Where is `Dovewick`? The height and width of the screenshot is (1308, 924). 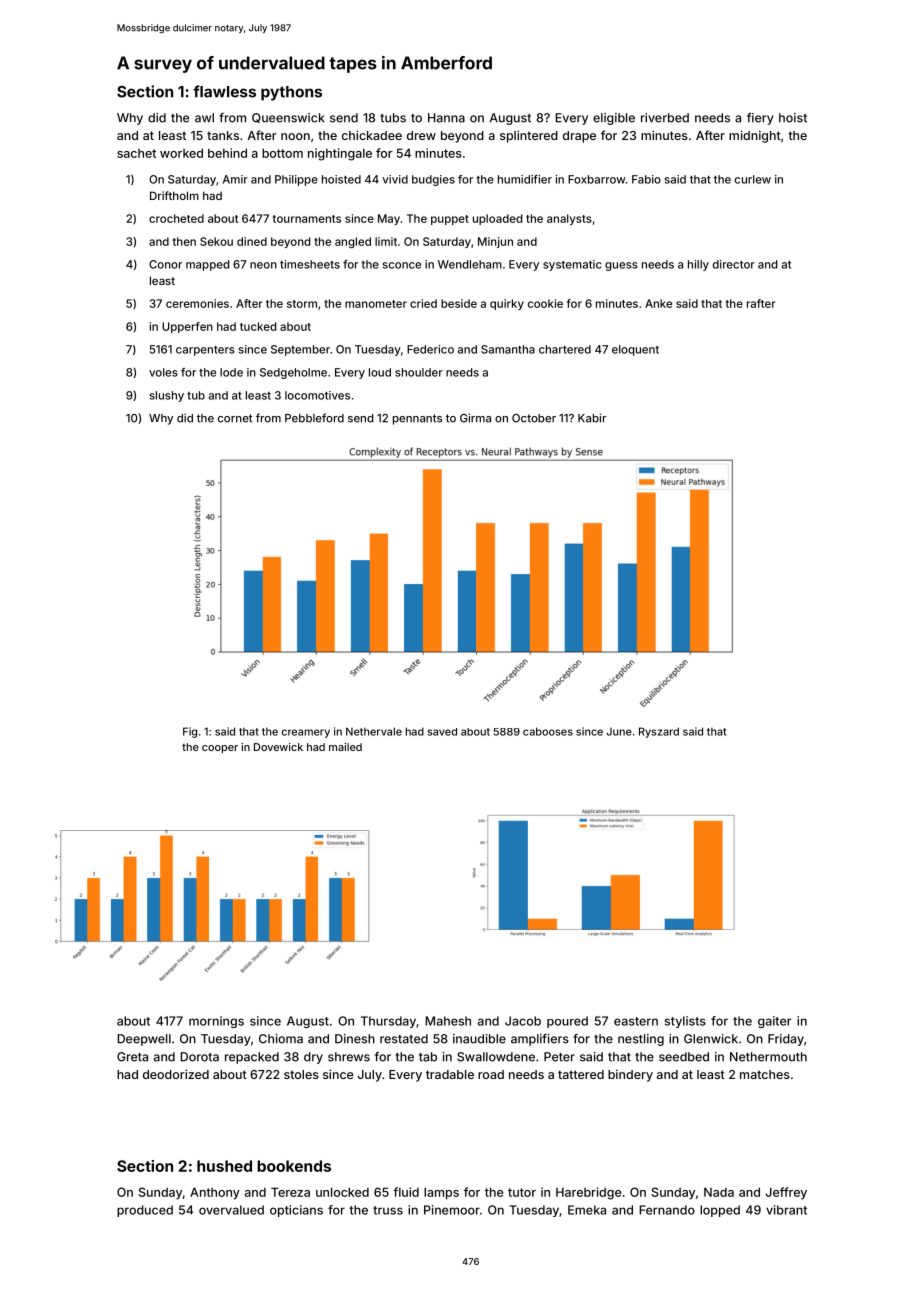 Dovewick is located at coordinates (278, 747).
